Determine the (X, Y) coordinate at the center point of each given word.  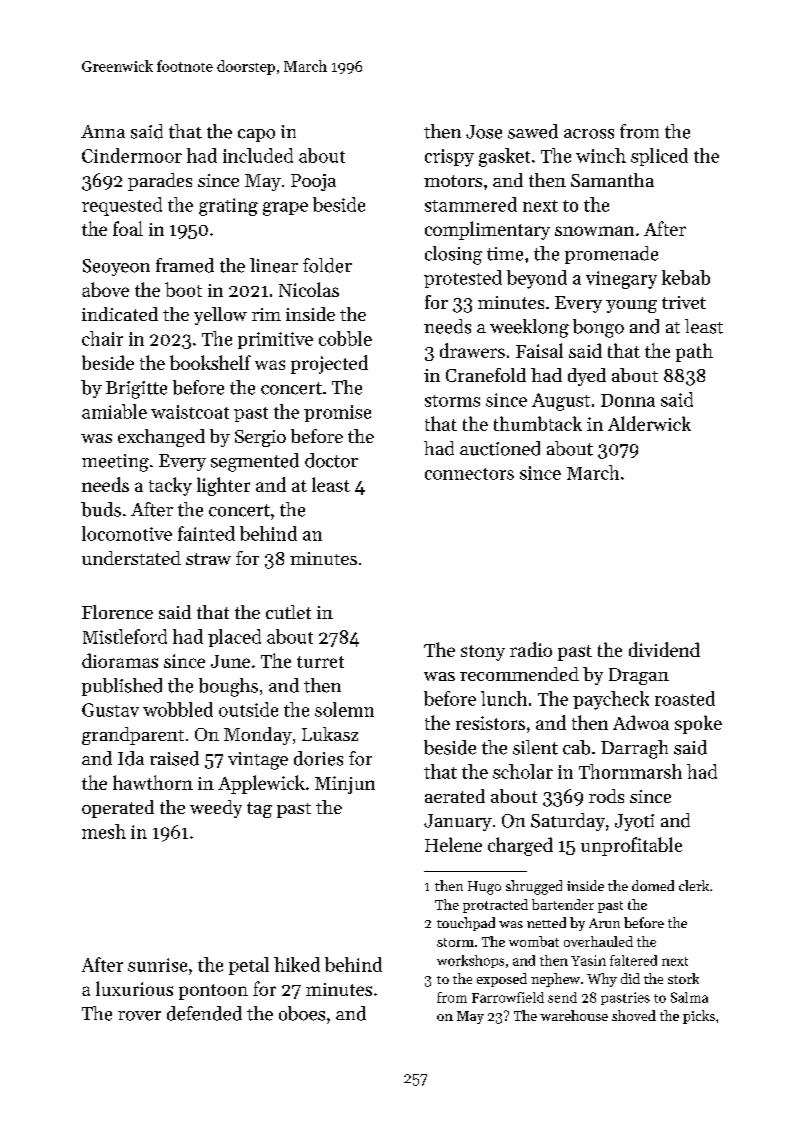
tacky (170, 486)
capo (256, 135)
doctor (331, 460)
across (589, 134)
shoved (634, 1015)
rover (139, 1016)
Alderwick (649, 423)
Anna (103, 131)
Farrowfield (508, 997)
